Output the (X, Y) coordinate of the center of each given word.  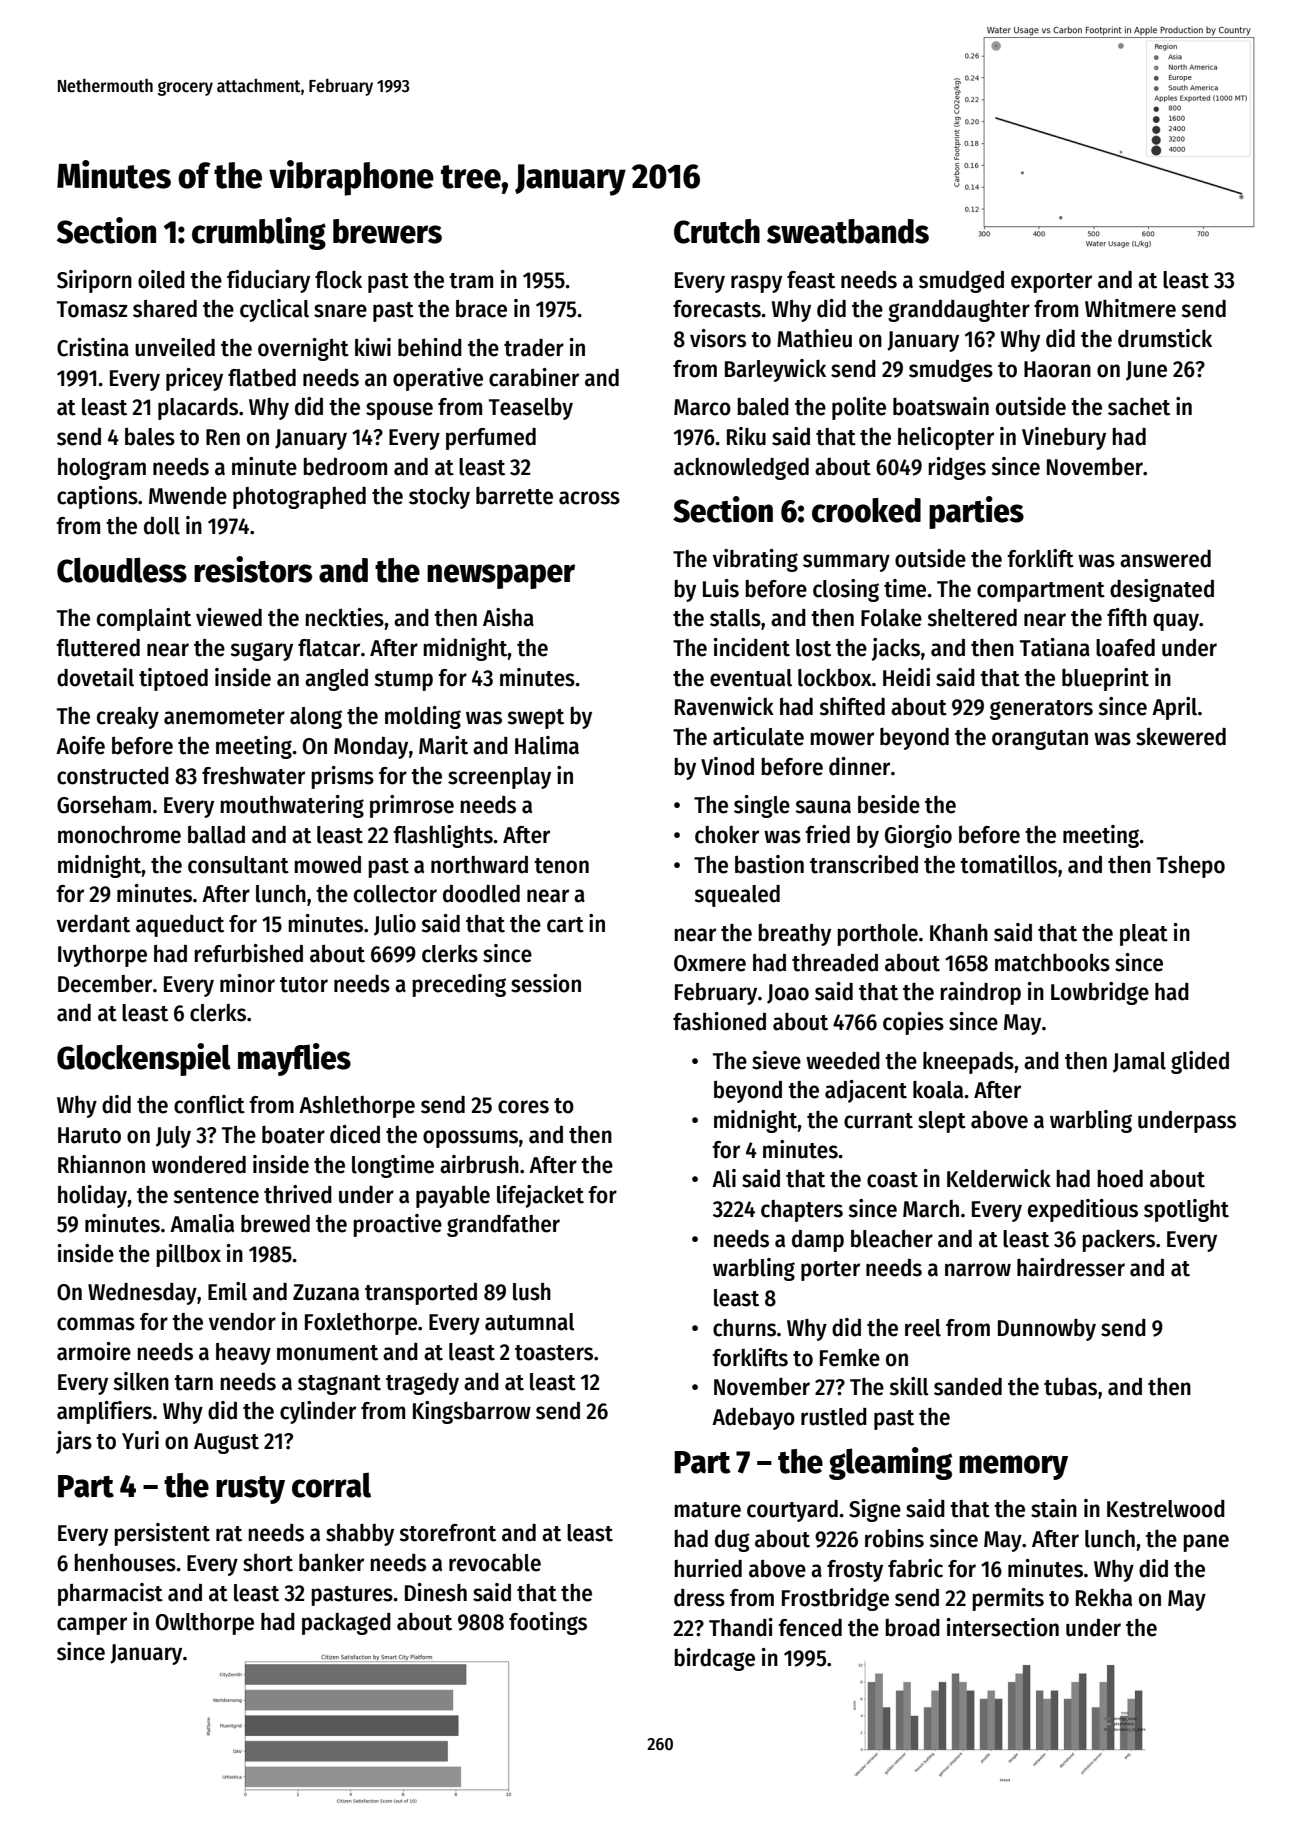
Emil (227, 1291)
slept (942, 1122)
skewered (1181, 736)
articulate (758, 736)
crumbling (259, 233)
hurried (708, 1568)
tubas (1070, 1387)
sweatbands (848, 231)
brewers (387, 231)
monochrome (119, 835)
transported (421, 1294)
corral (331, 1485)
